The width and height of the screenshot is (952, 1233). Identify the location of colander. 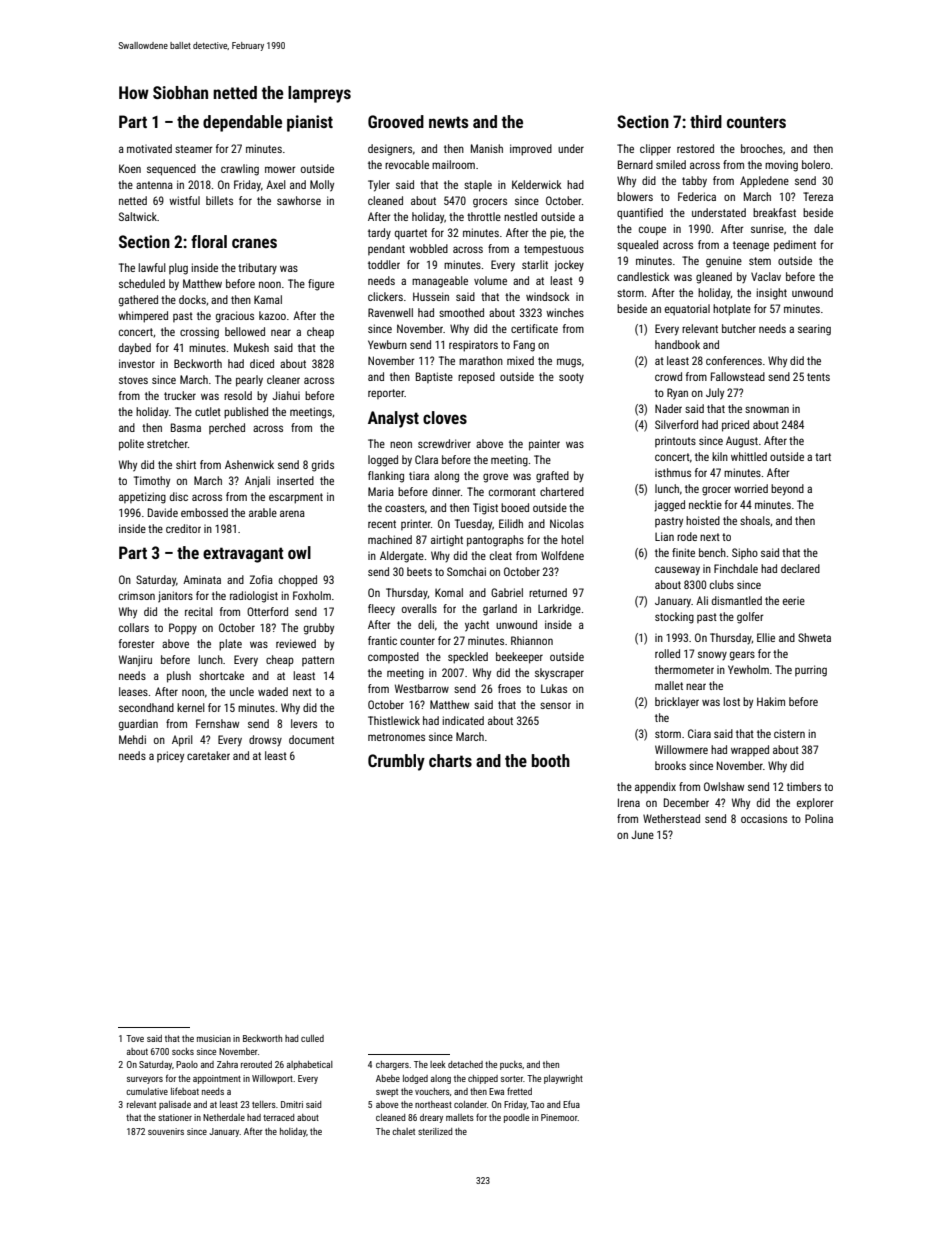
(470, 1104).
